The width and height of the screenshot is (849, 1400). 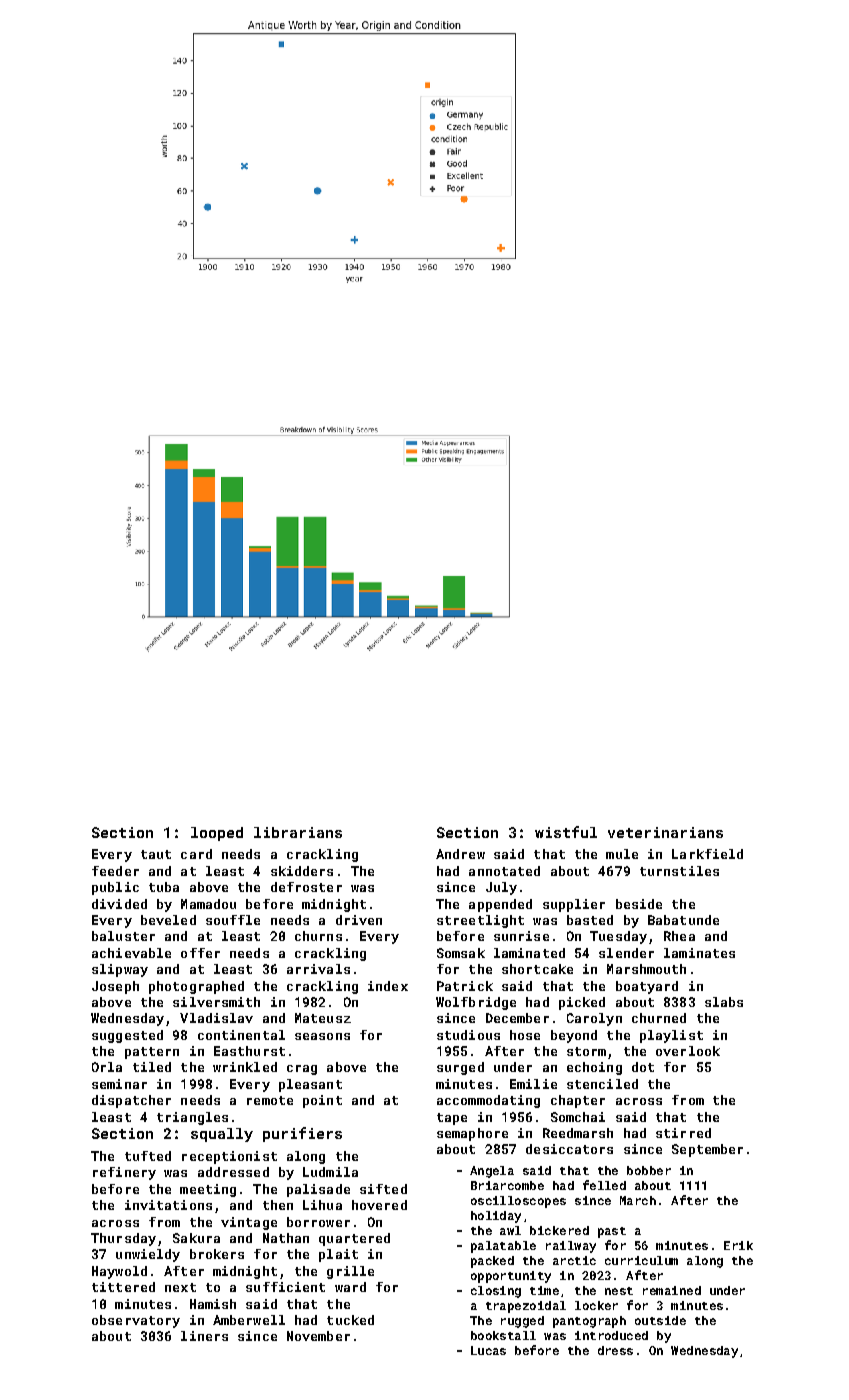 What do you see at coordinates (488, 1350) in the screenshot?
I see `Lucas` at bounding box center [488, 1350].
